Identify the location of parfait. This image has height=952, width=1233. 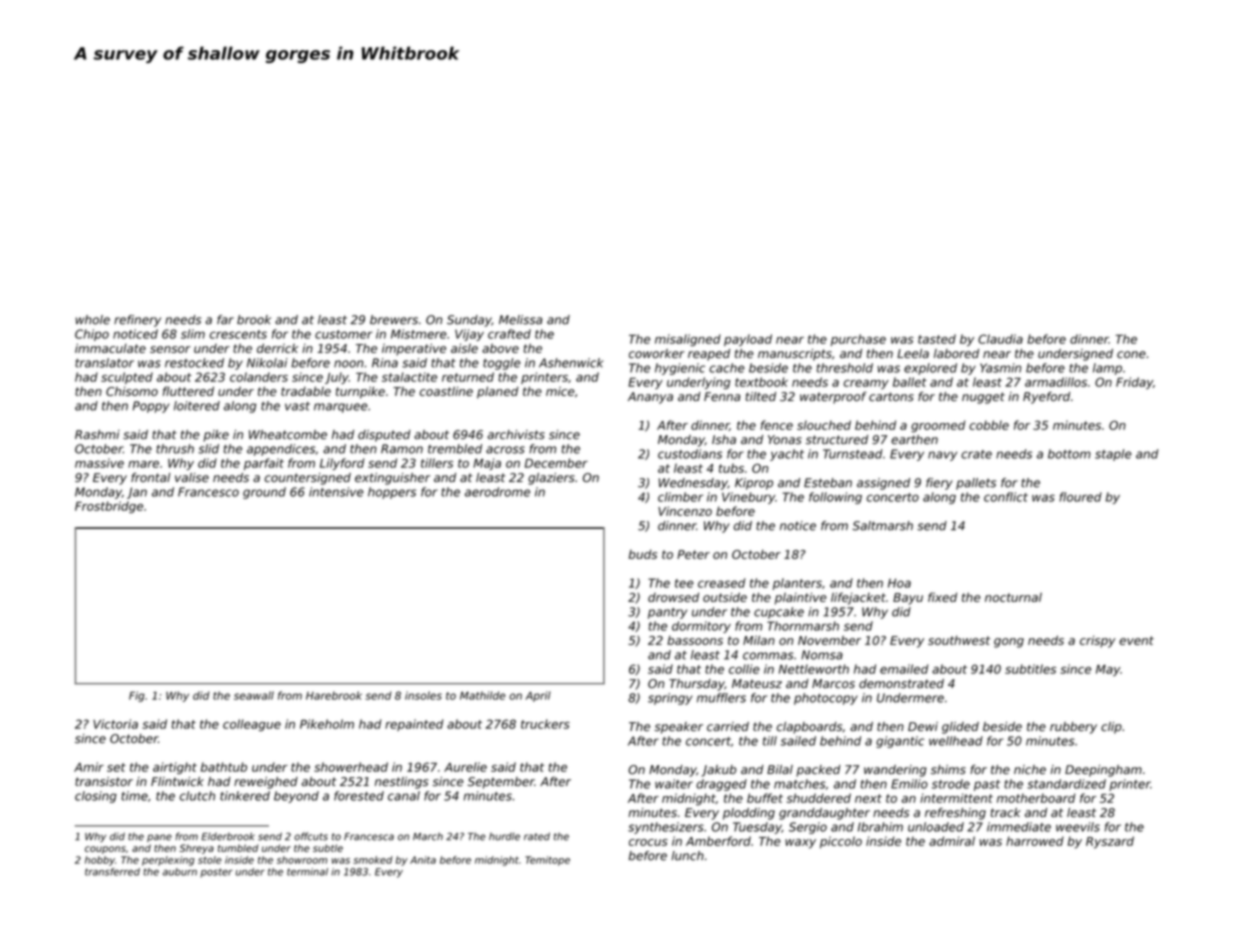
(264, 464).
